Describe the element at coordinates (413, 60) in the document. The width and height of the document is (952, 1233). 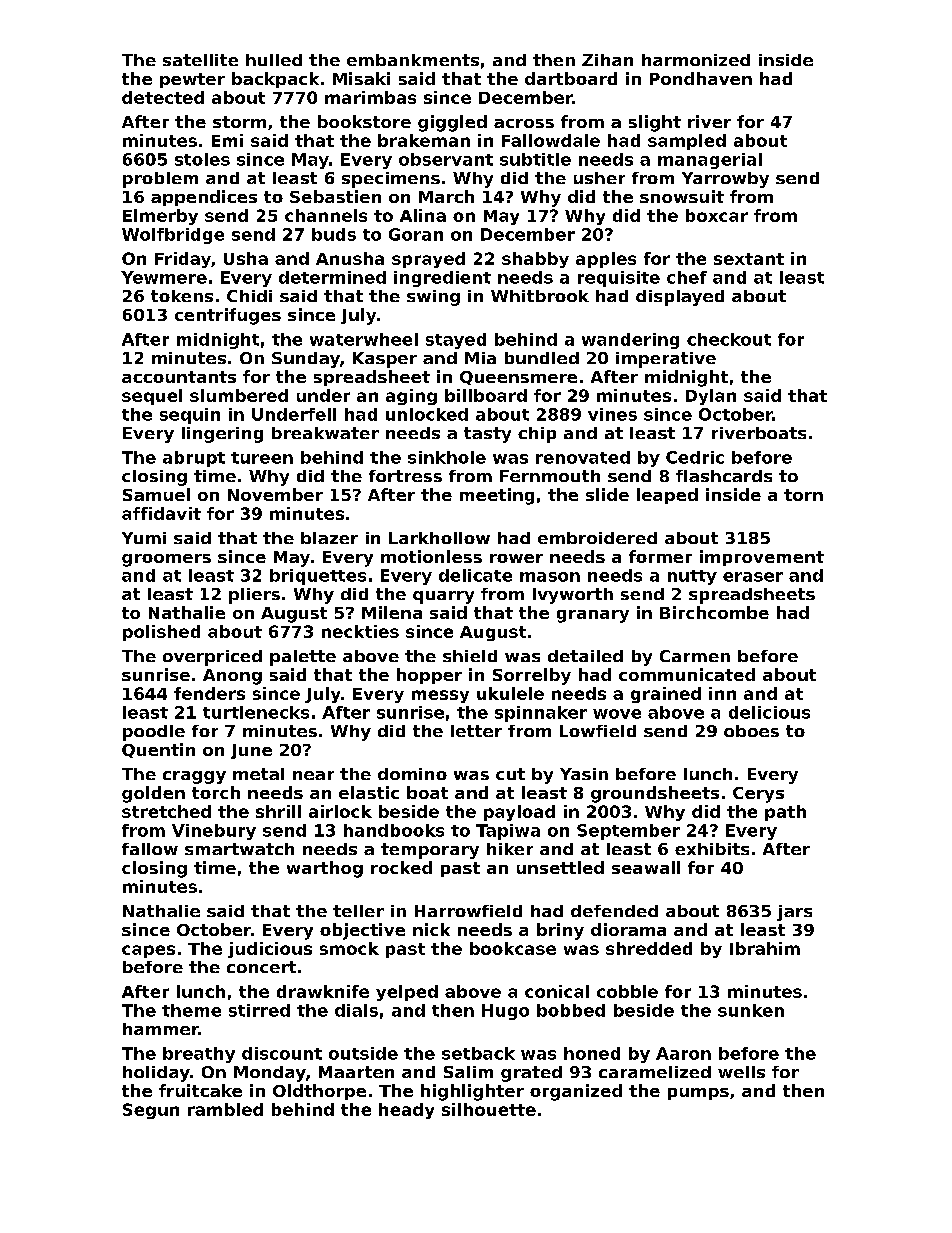
I see `embankments` at that location.
